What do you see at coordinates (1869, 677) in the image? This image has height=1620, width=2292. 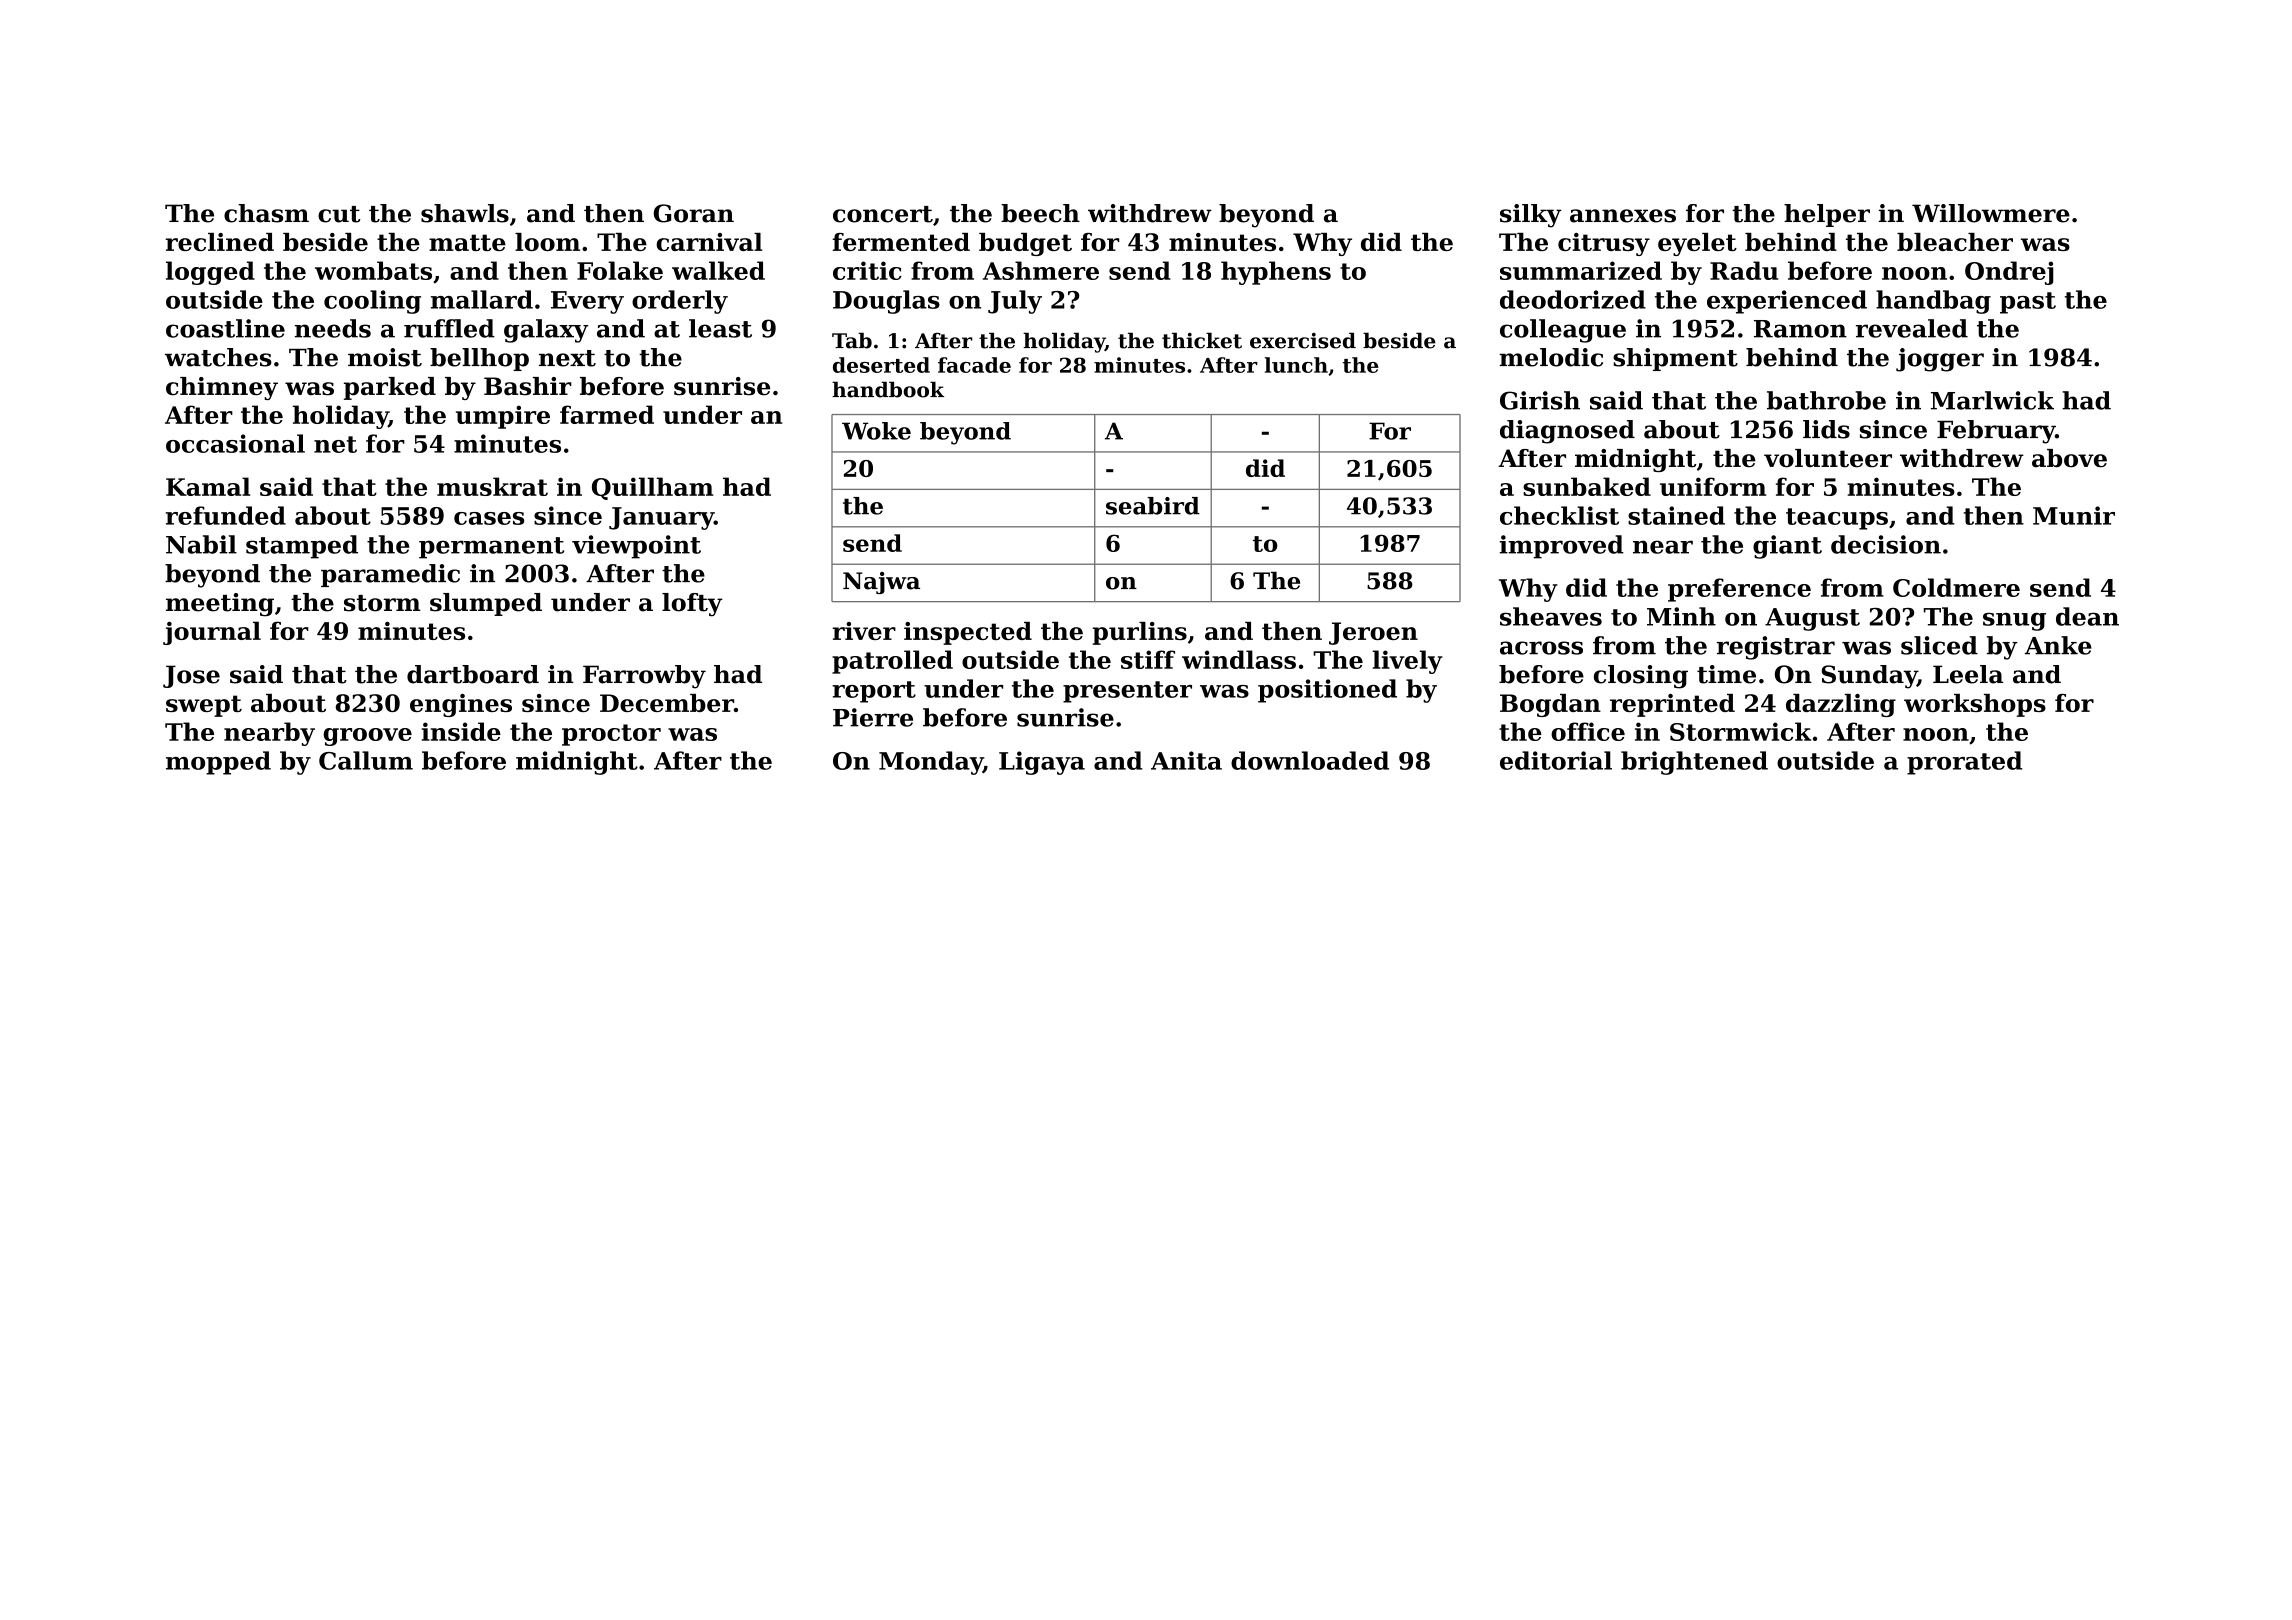 I see `Sunday` at bounding box center [1869, 677].
